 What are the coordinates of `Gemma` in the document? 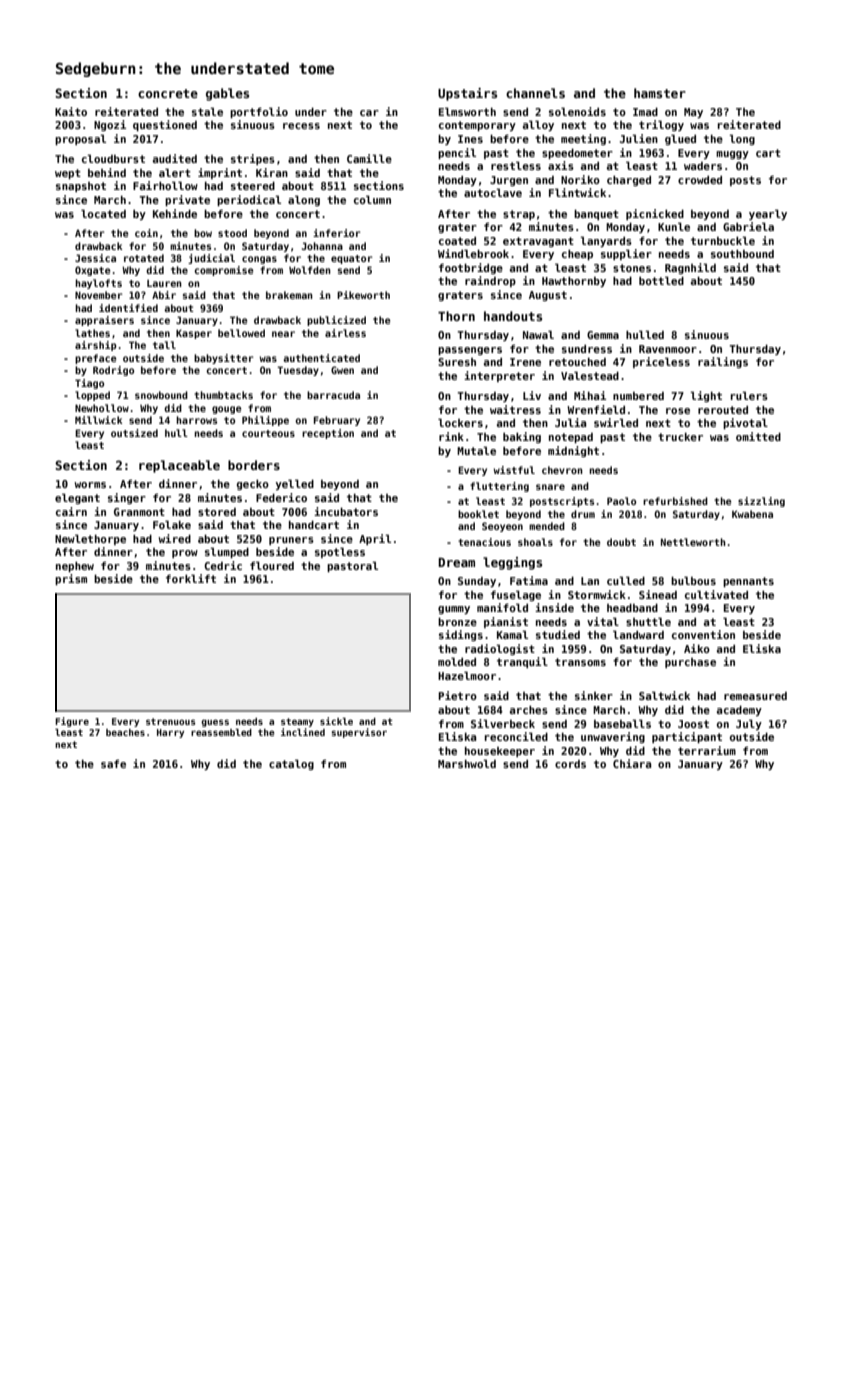 It's located at (603, 335).
